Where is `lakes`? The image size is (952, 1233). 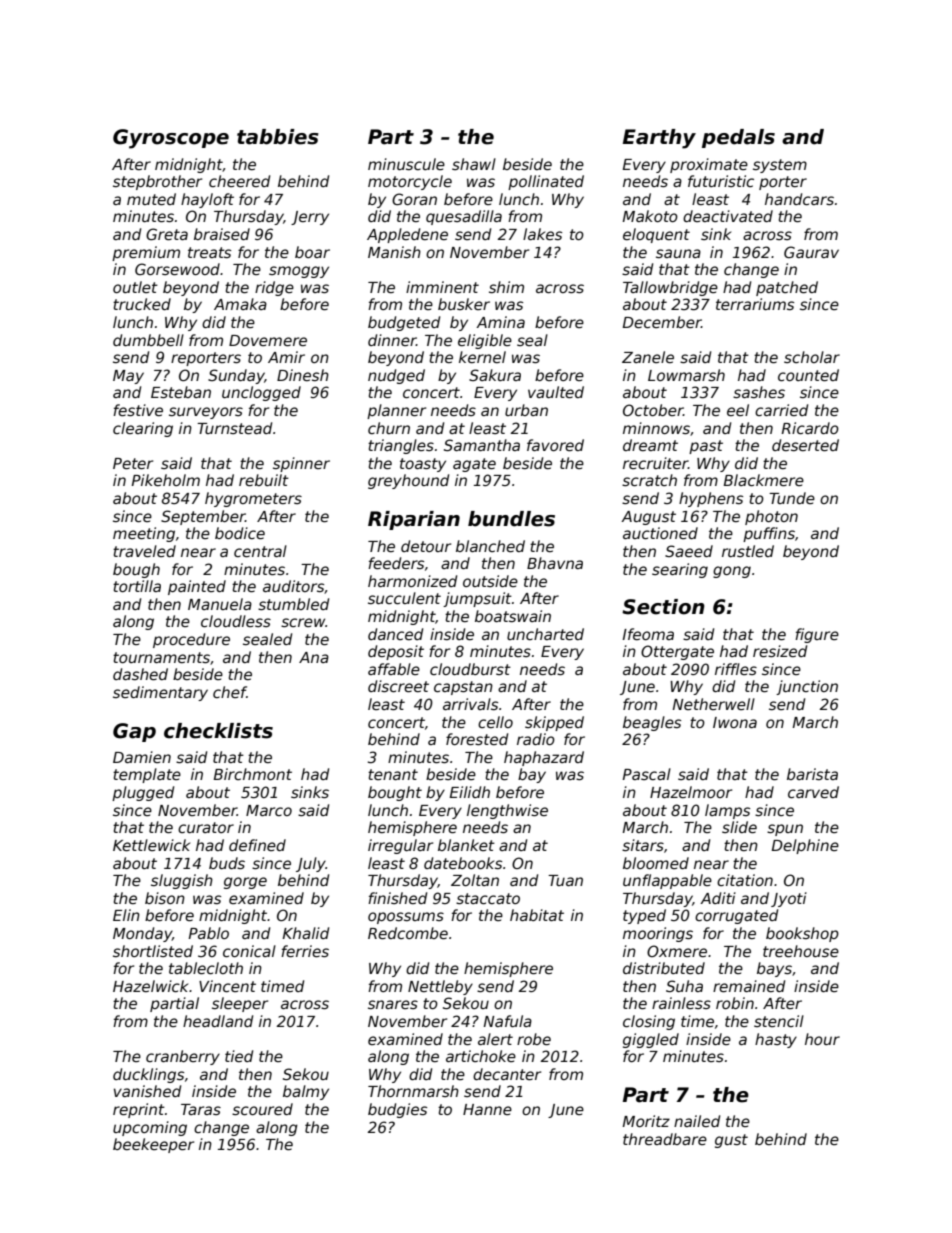
lakes is located at coordinates (542, 234).
